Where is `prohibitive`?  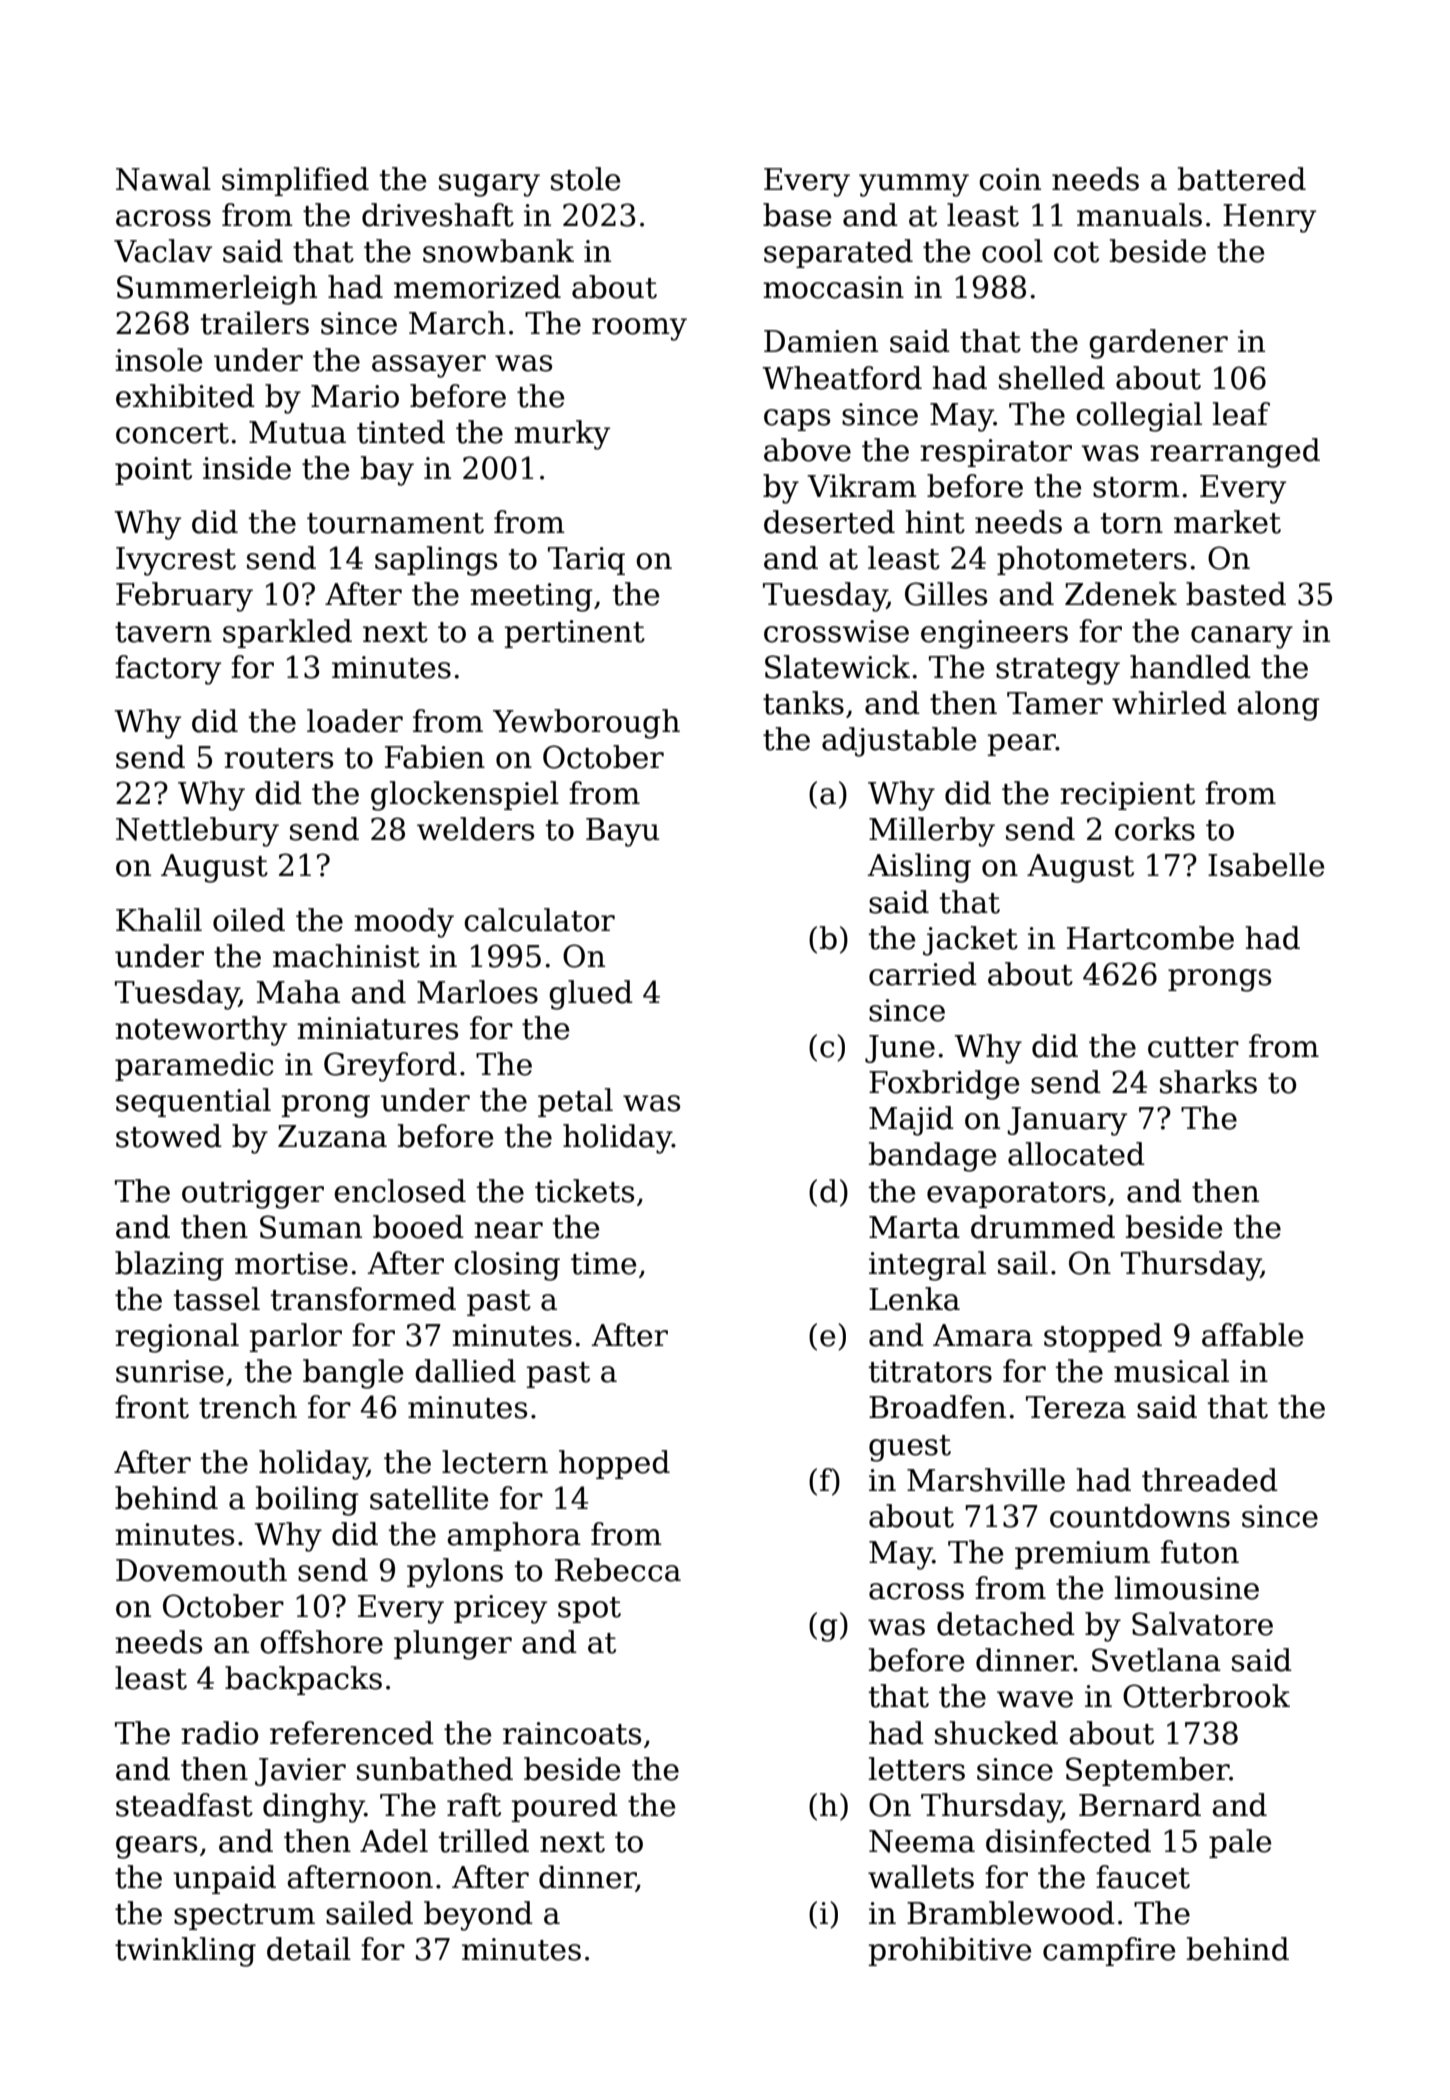 prohibitive is located at coordinates (950, 1951).
